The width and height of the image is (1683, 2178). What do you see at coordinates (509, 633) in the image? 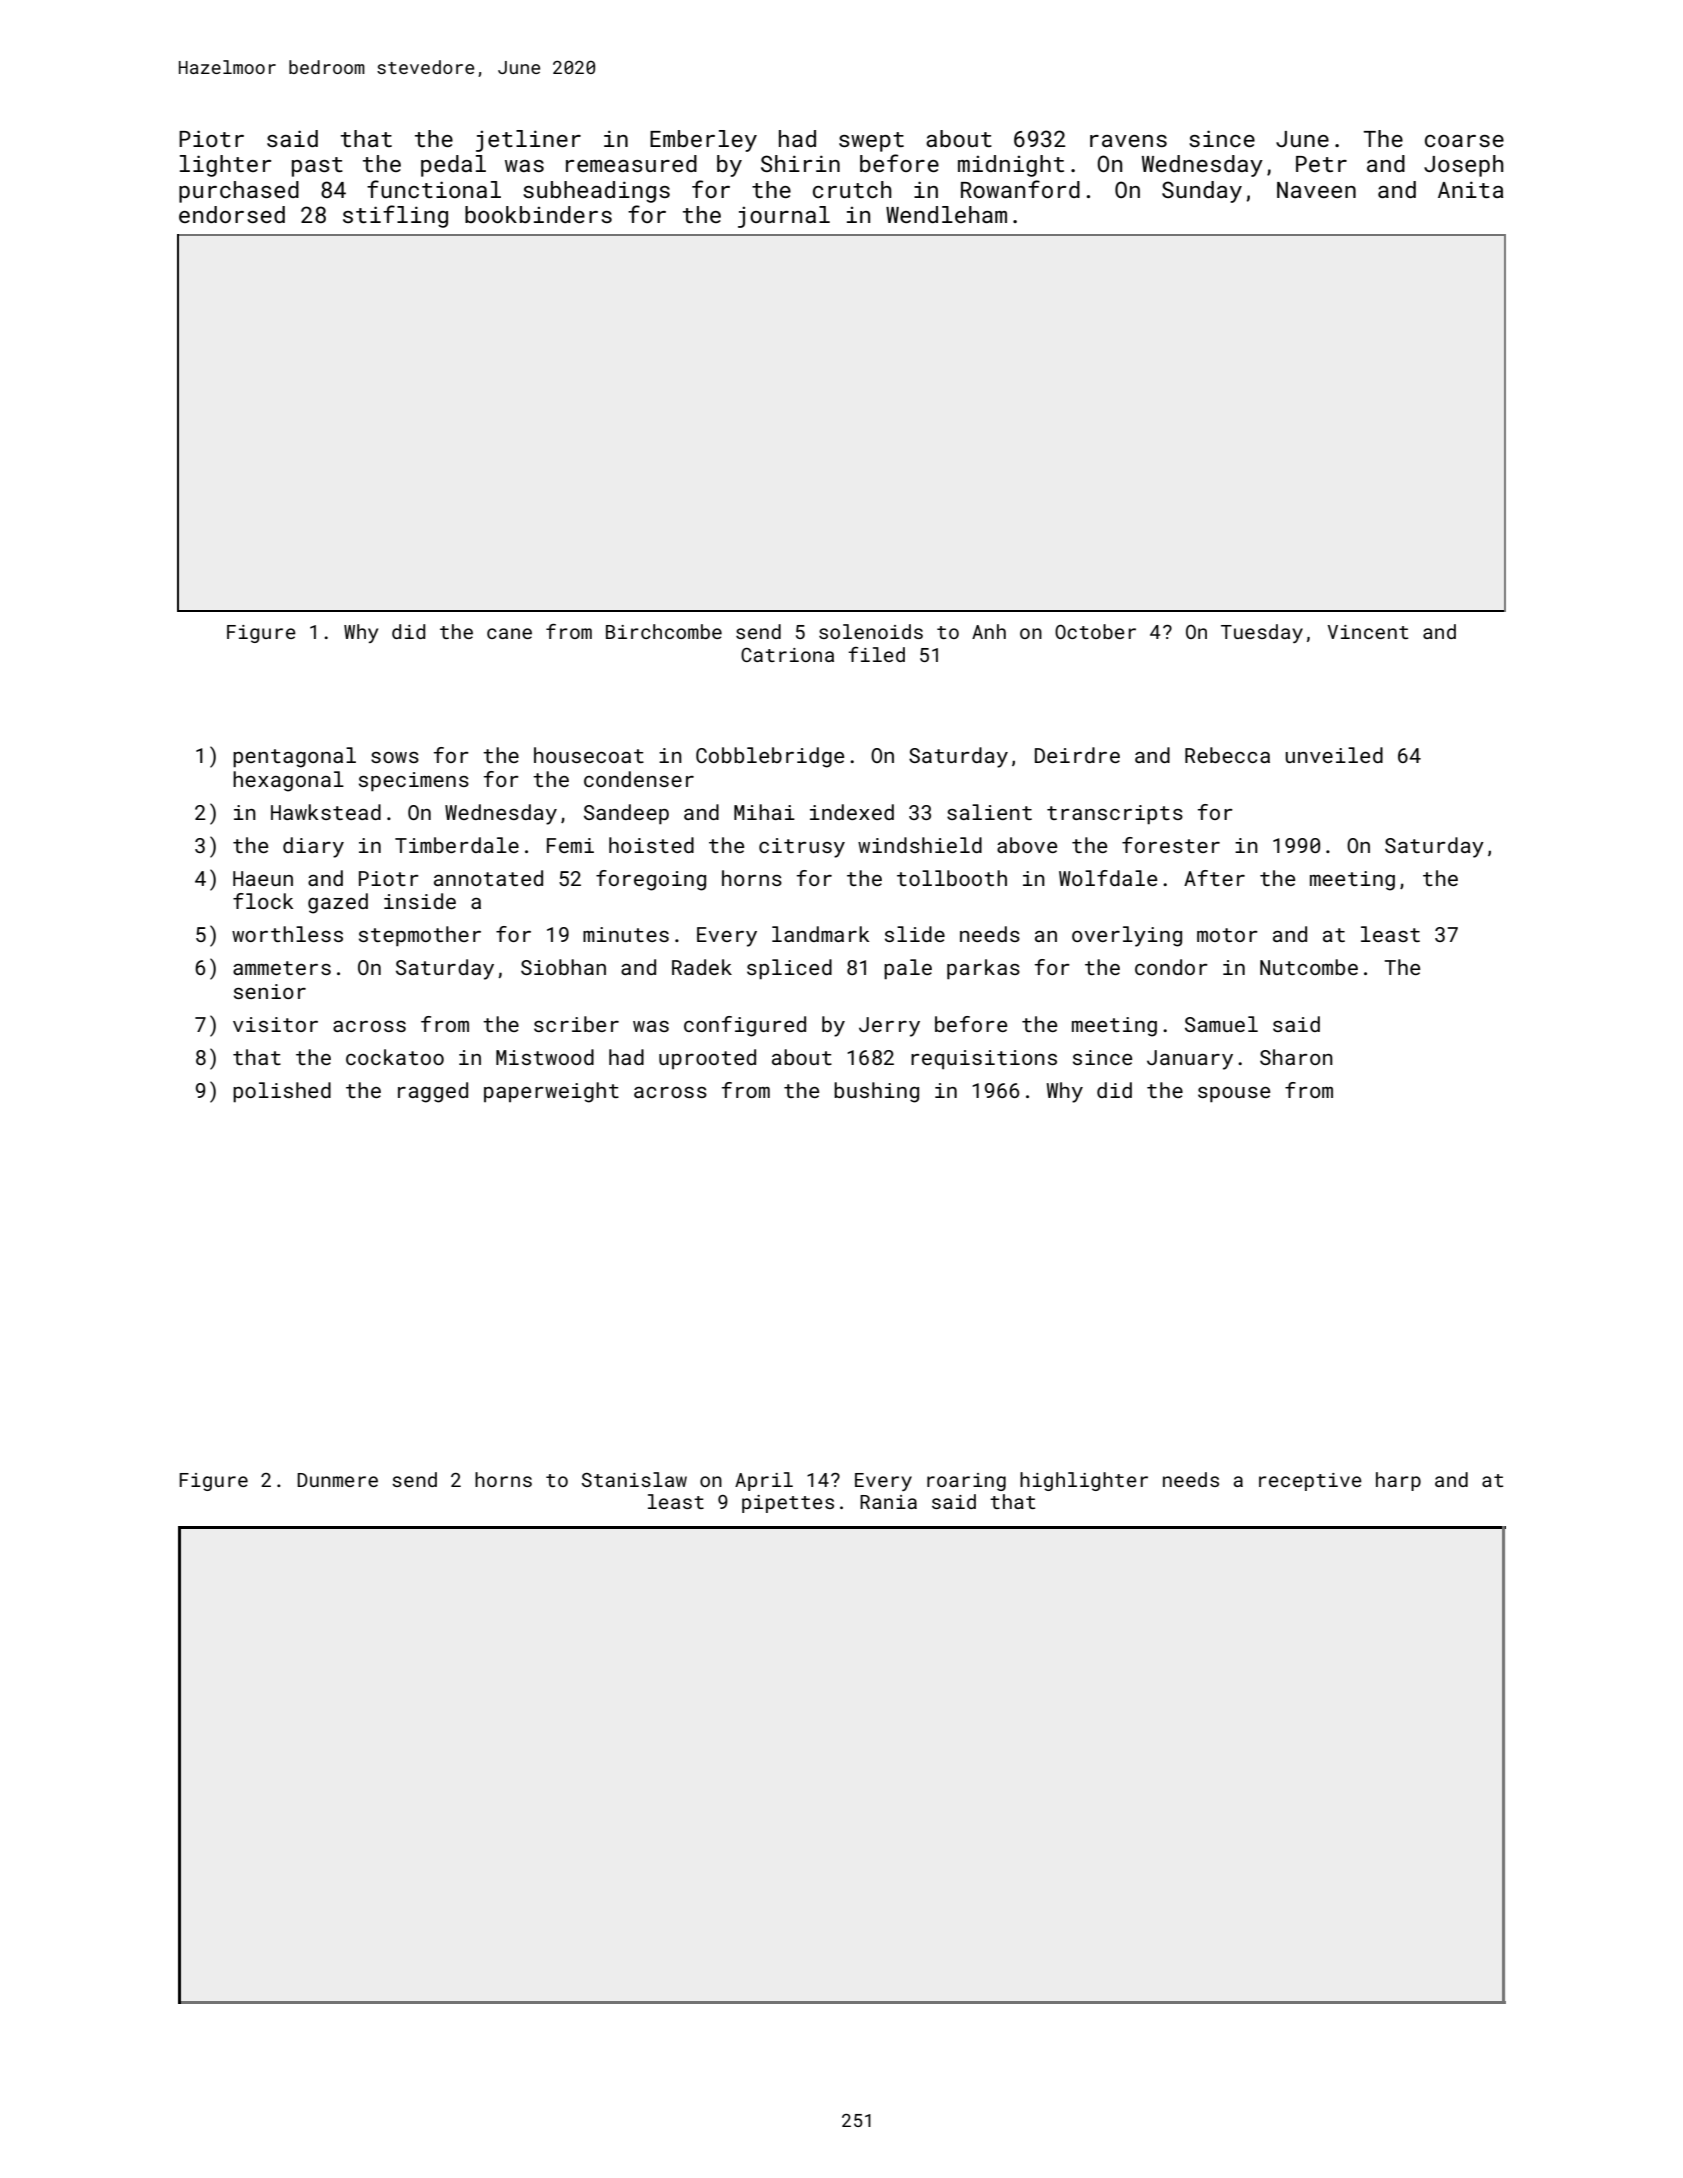
I see `cane` at bounding box center [509, 633].
